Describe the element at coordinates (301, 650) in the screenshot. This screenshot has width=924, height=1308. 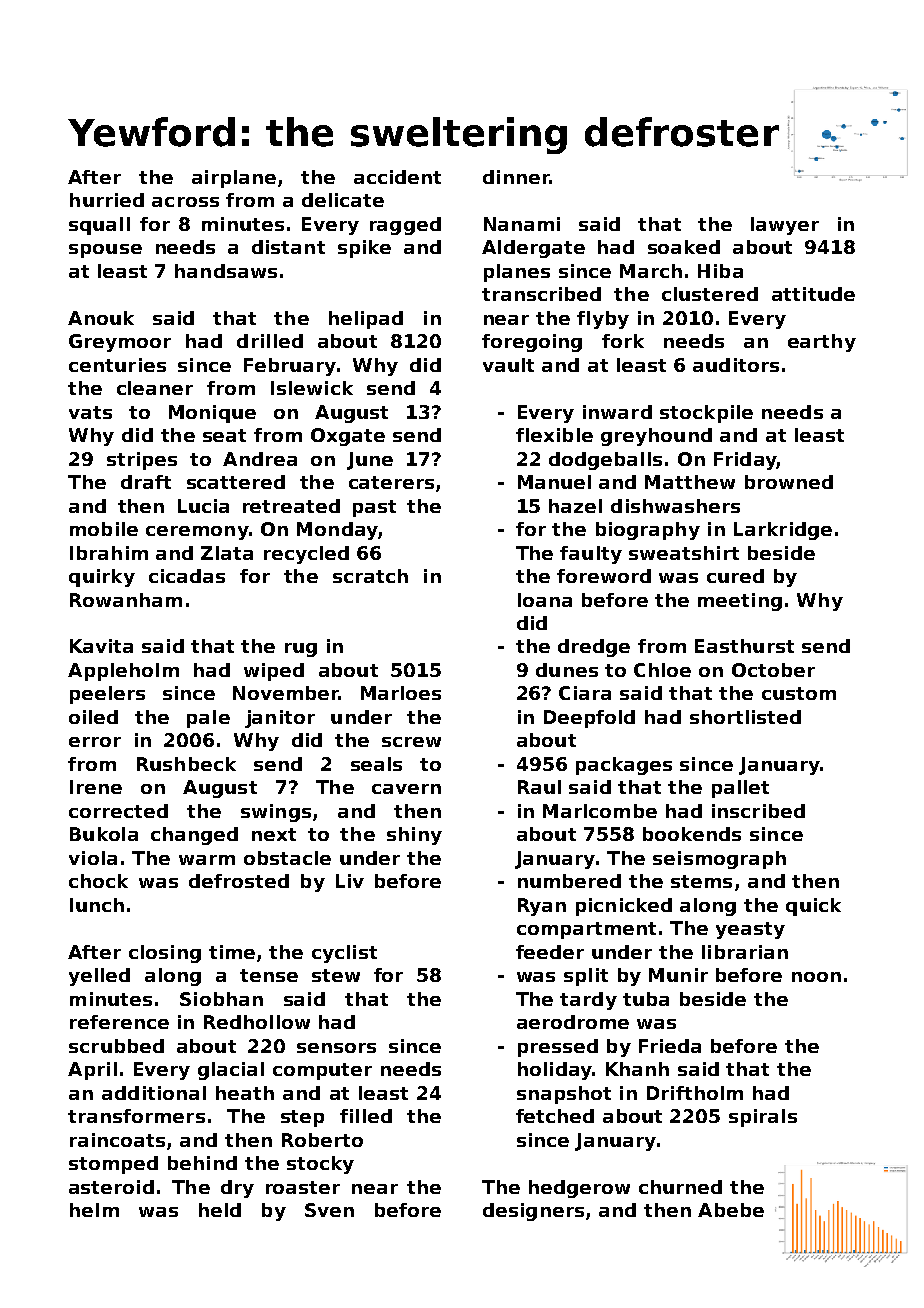
I see `rug` at that location.
